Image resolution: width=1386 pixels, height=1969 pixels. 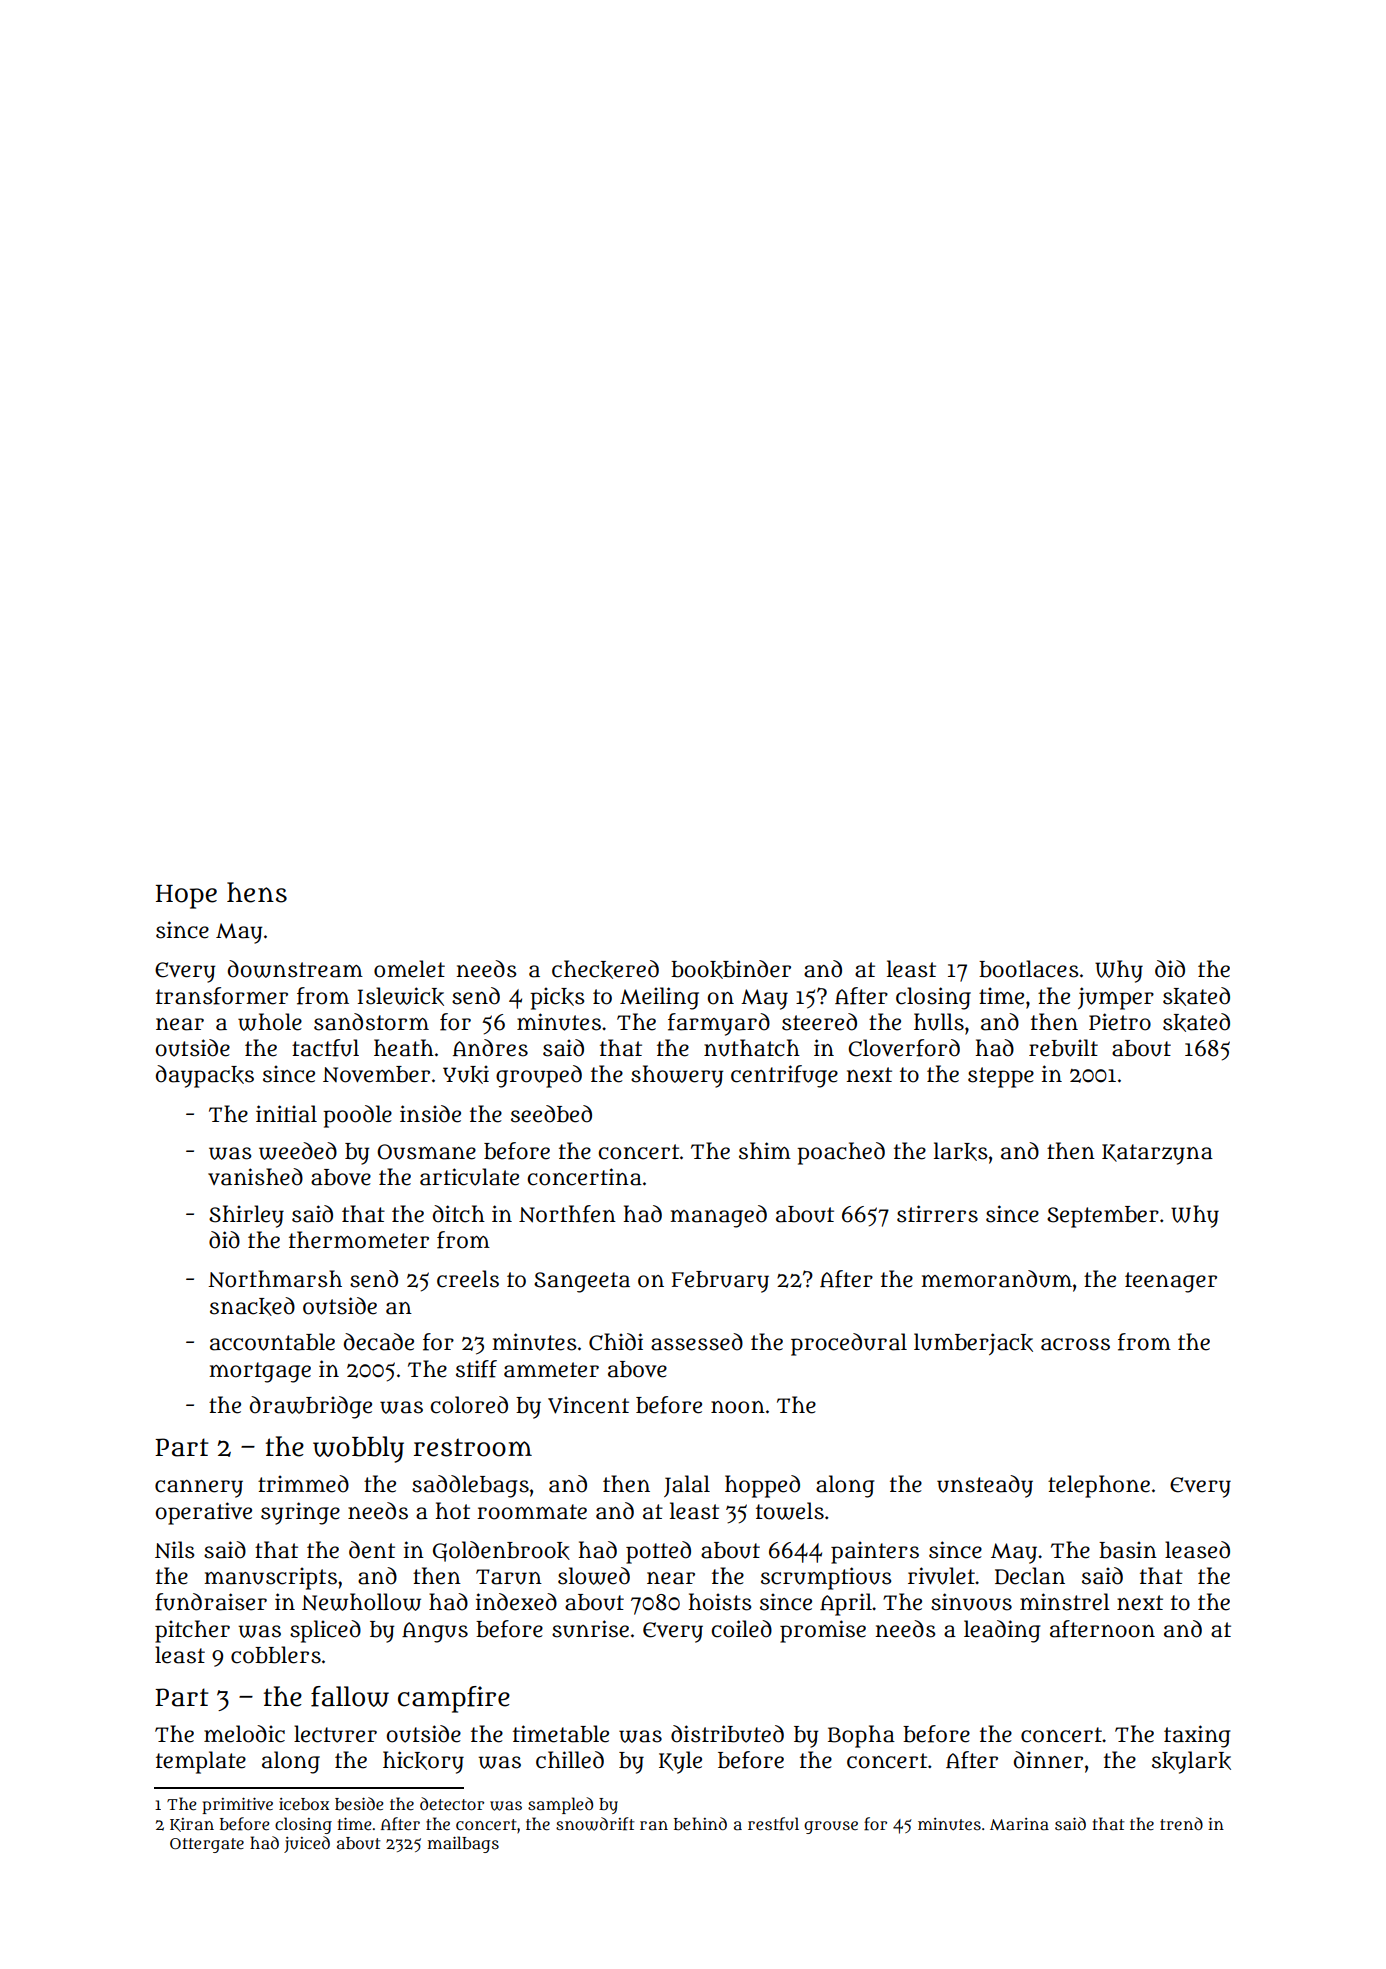 What do you see at coordinates (470, 1486) in the screenshot?
I see `saddlebags` at bounding box center [470, 1486].
